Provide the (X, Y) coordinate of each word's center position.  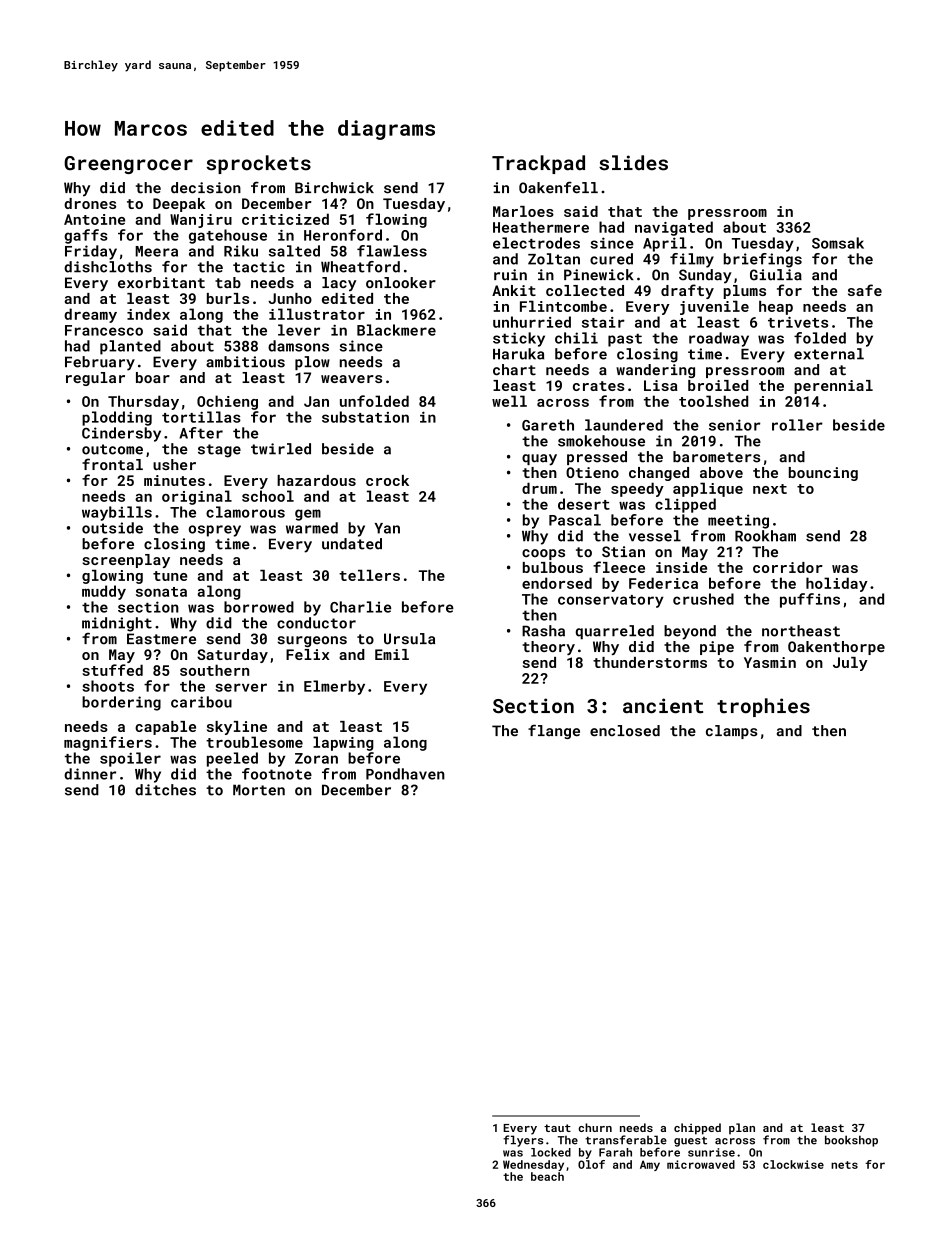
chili (576, 338)
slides (633, 163)
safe (865, 290)
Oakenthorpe (836, 648)
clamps (731, 732)
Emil (392, 654)
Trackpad (538, 164)
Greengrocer (128, 165)
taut (557, 1128)
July (850, 664)
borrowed (259, 607)
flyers (523, 1141)
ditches (165, 790)
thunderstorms (650, 662)
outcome (112, 449)
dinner (90, 774)
